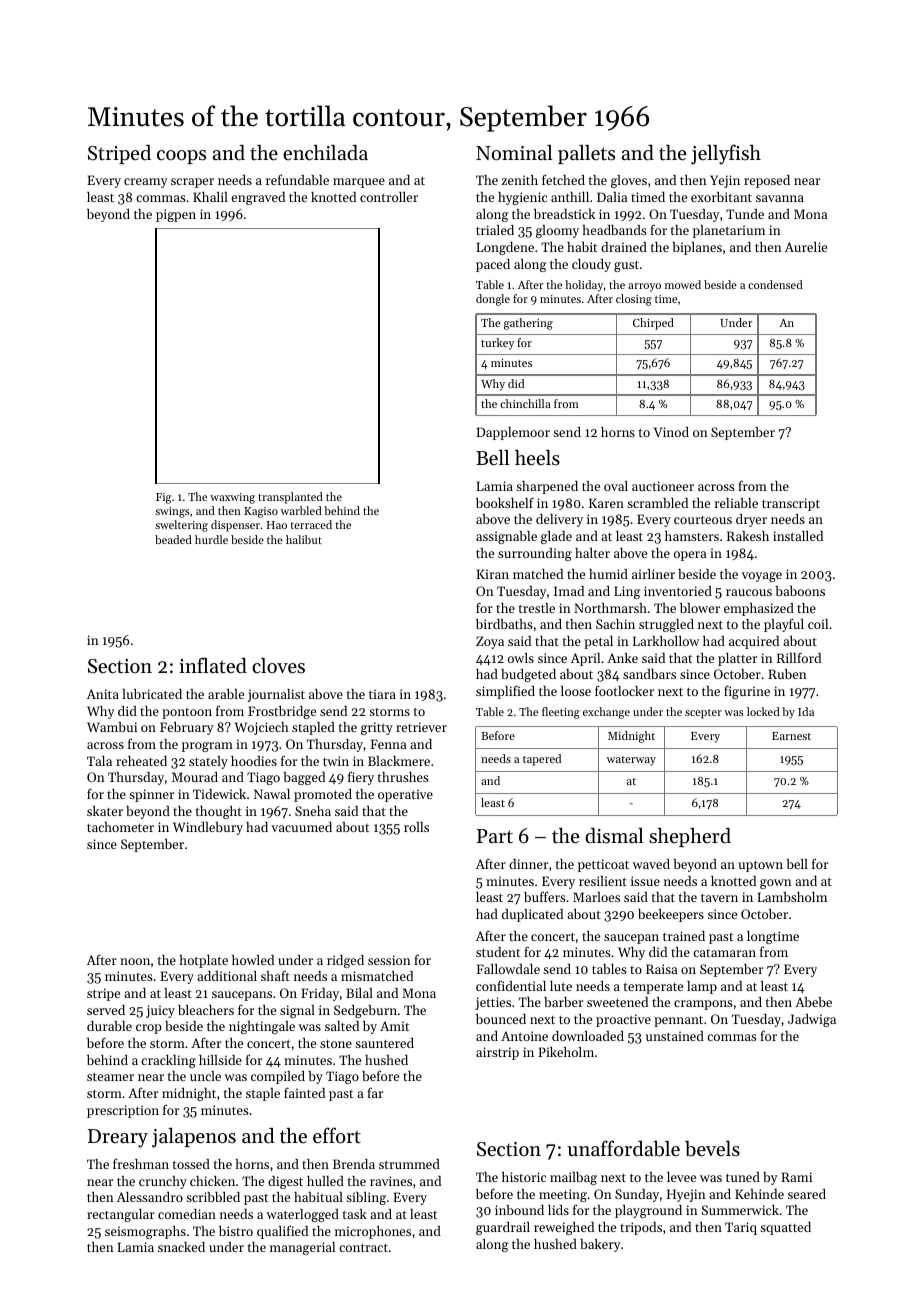 The height and width of the image is (1314, 924). What do you see at coordinates (172, 512) in the image?
I see `swings` at bounding box center [172, 512].
